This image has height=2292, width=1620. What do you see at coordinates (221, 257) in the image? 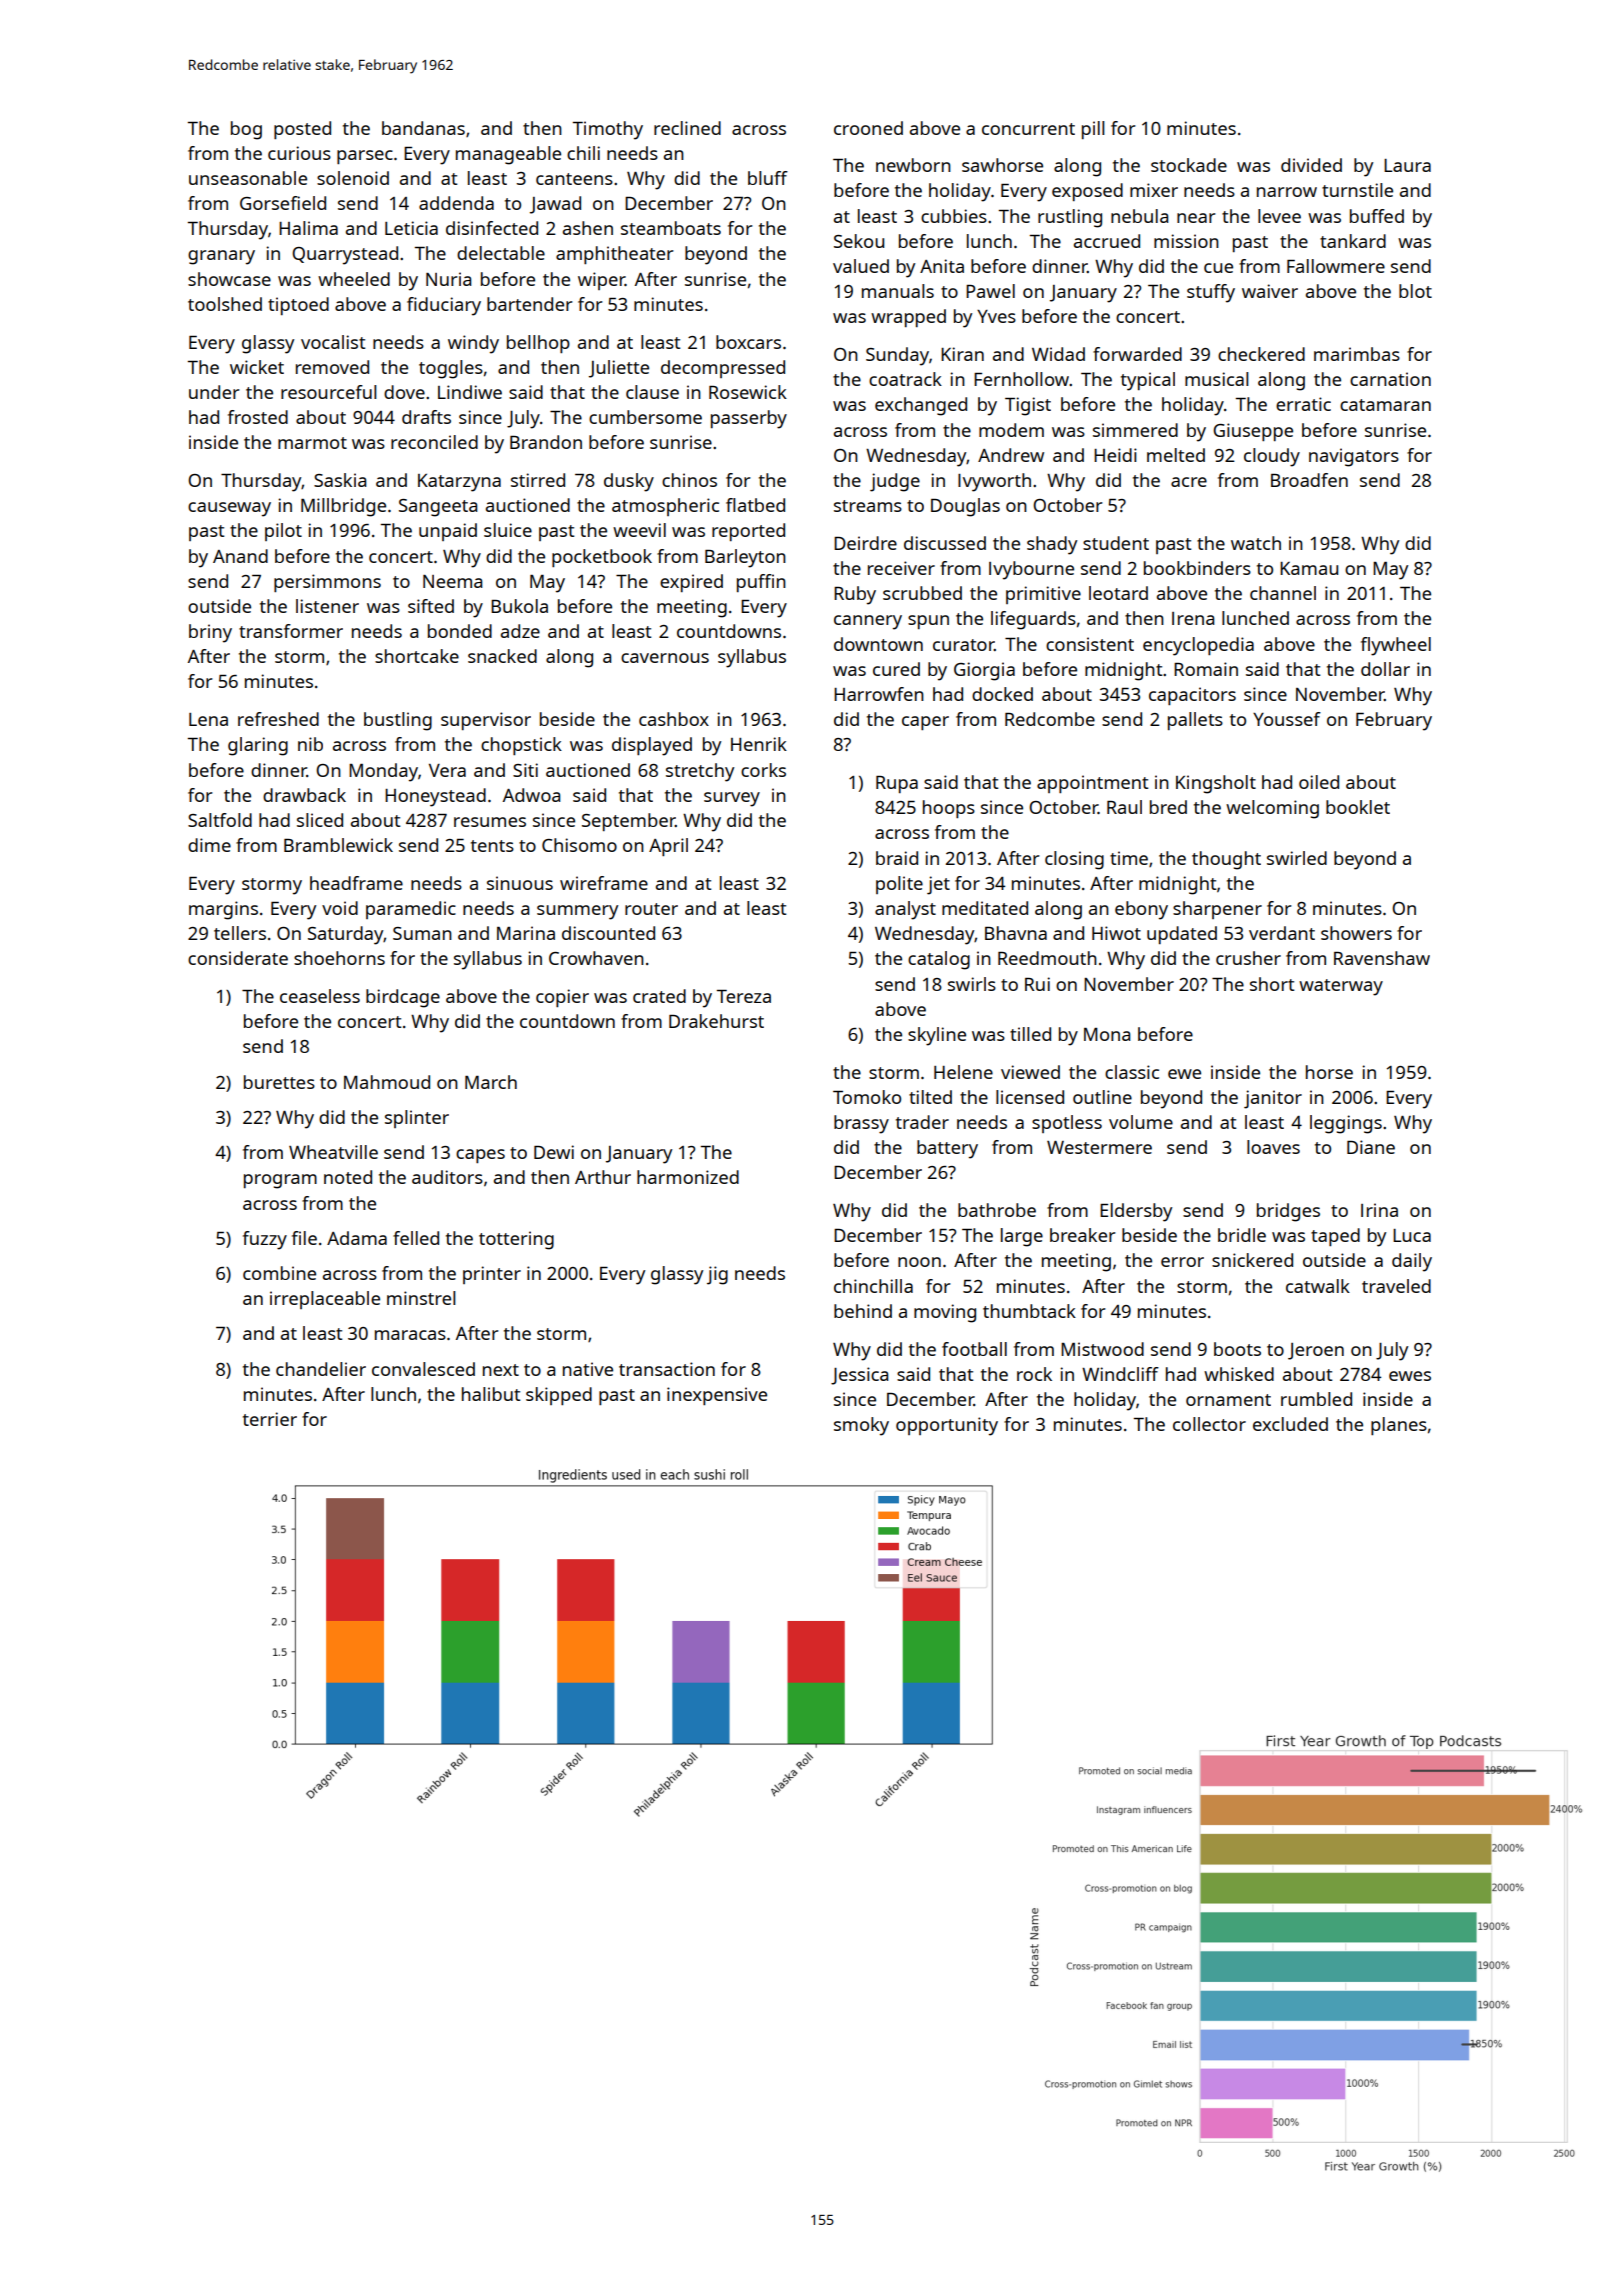
I see `granary` at bounding box center [221, 257].
